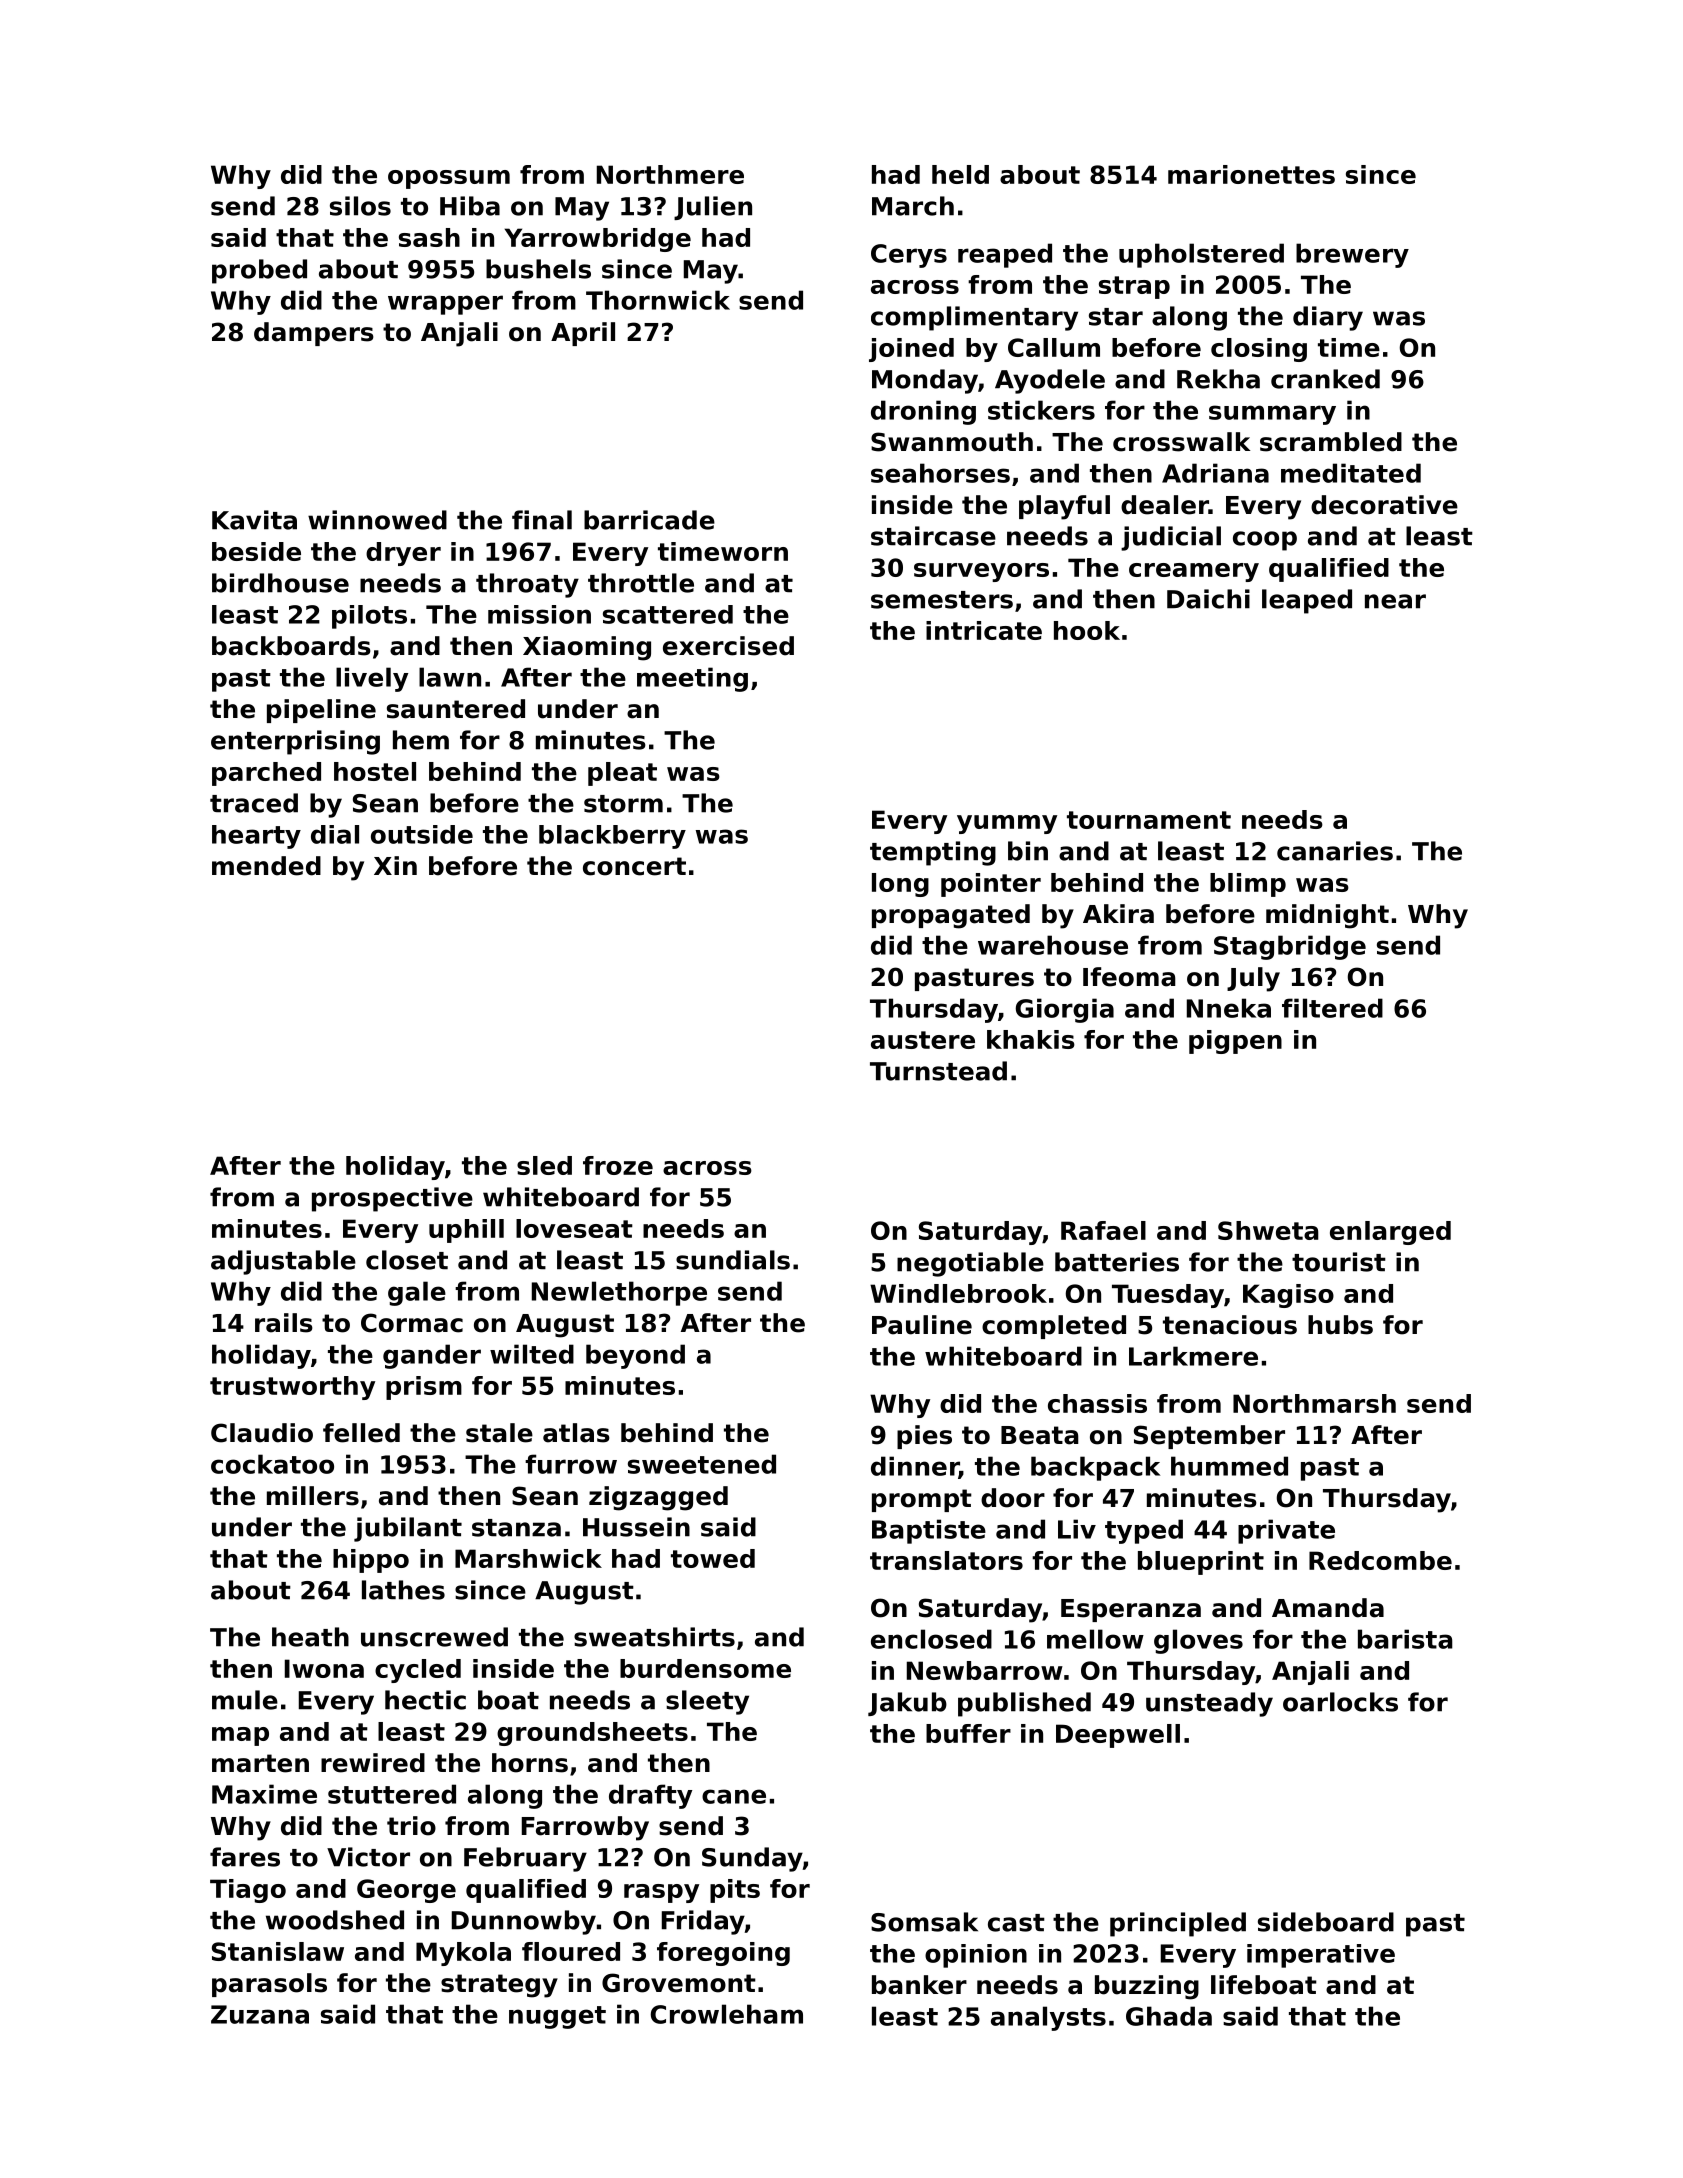 This screenshot has width=1683, height=2178. Describe the element at coordinates (727, 2014) in the screenshot. I see `Crowleham` at that location.
